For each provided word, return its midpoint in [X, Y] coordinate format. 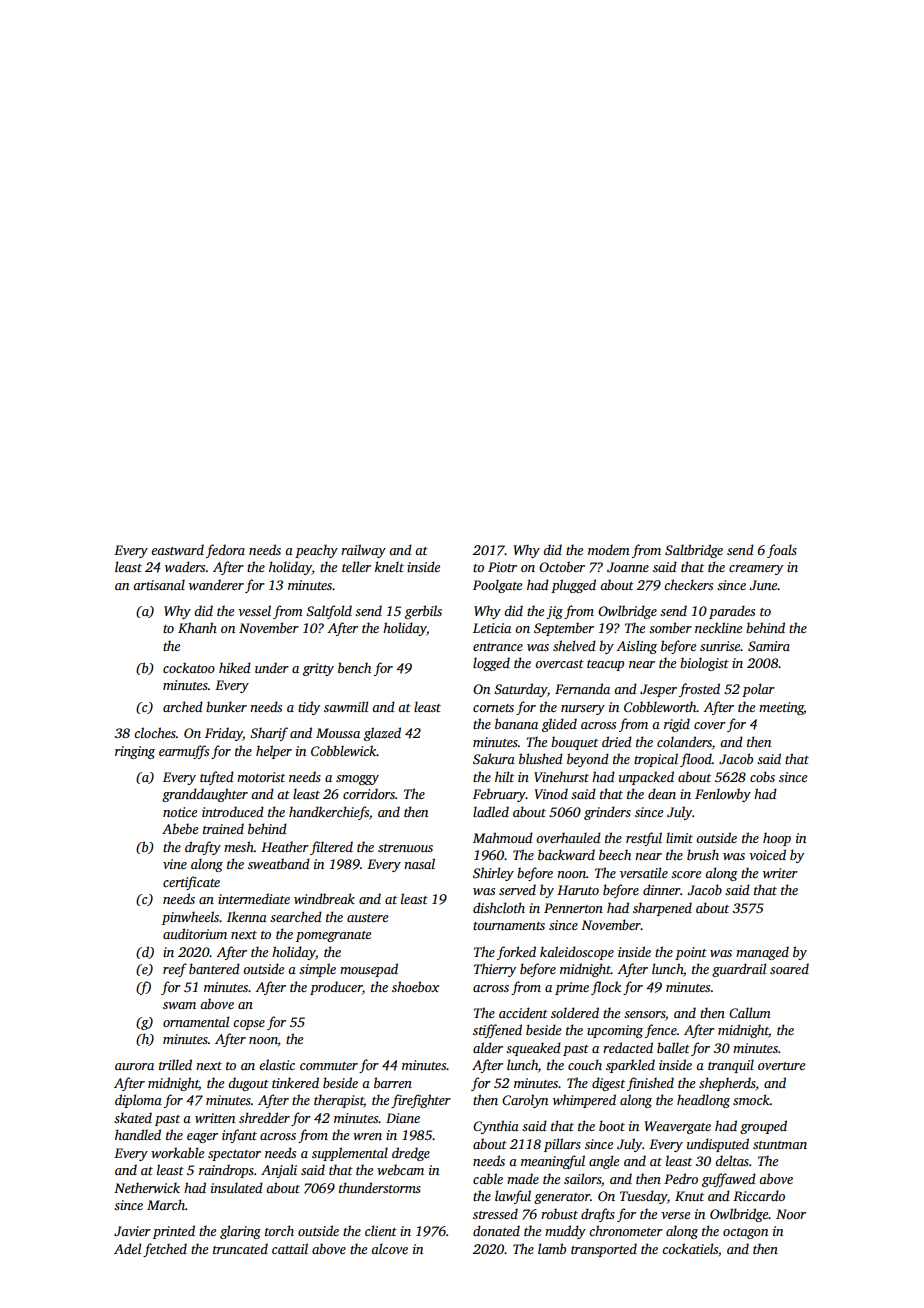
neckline [718, 627]
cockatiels [690, 1248]
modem [609, 549]
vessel [254, 610]
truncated [240, 1248]
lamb [552, 1248]
